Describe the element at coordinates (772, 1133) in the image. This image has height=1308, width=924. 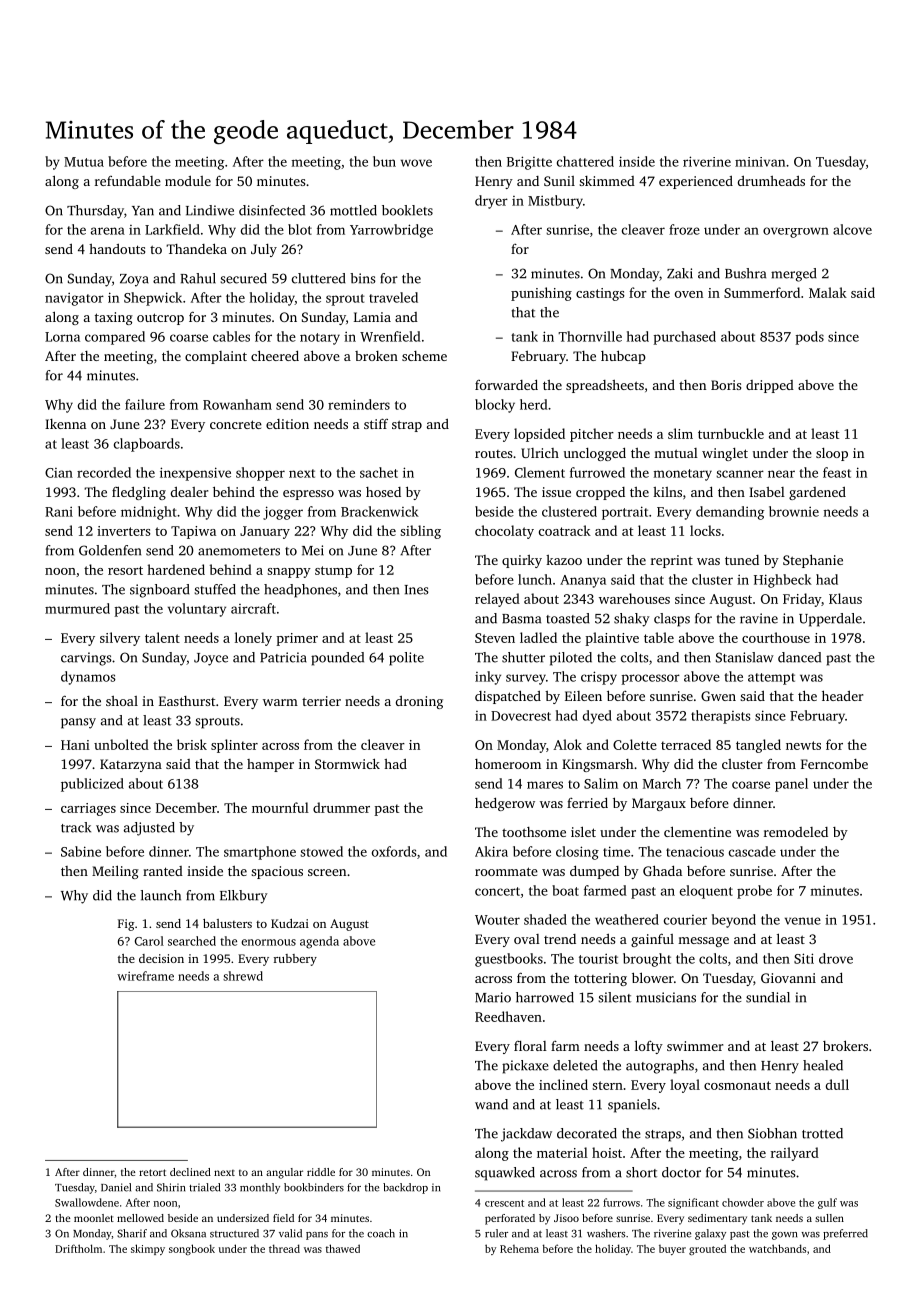
I see `Siobhan` at that location.
